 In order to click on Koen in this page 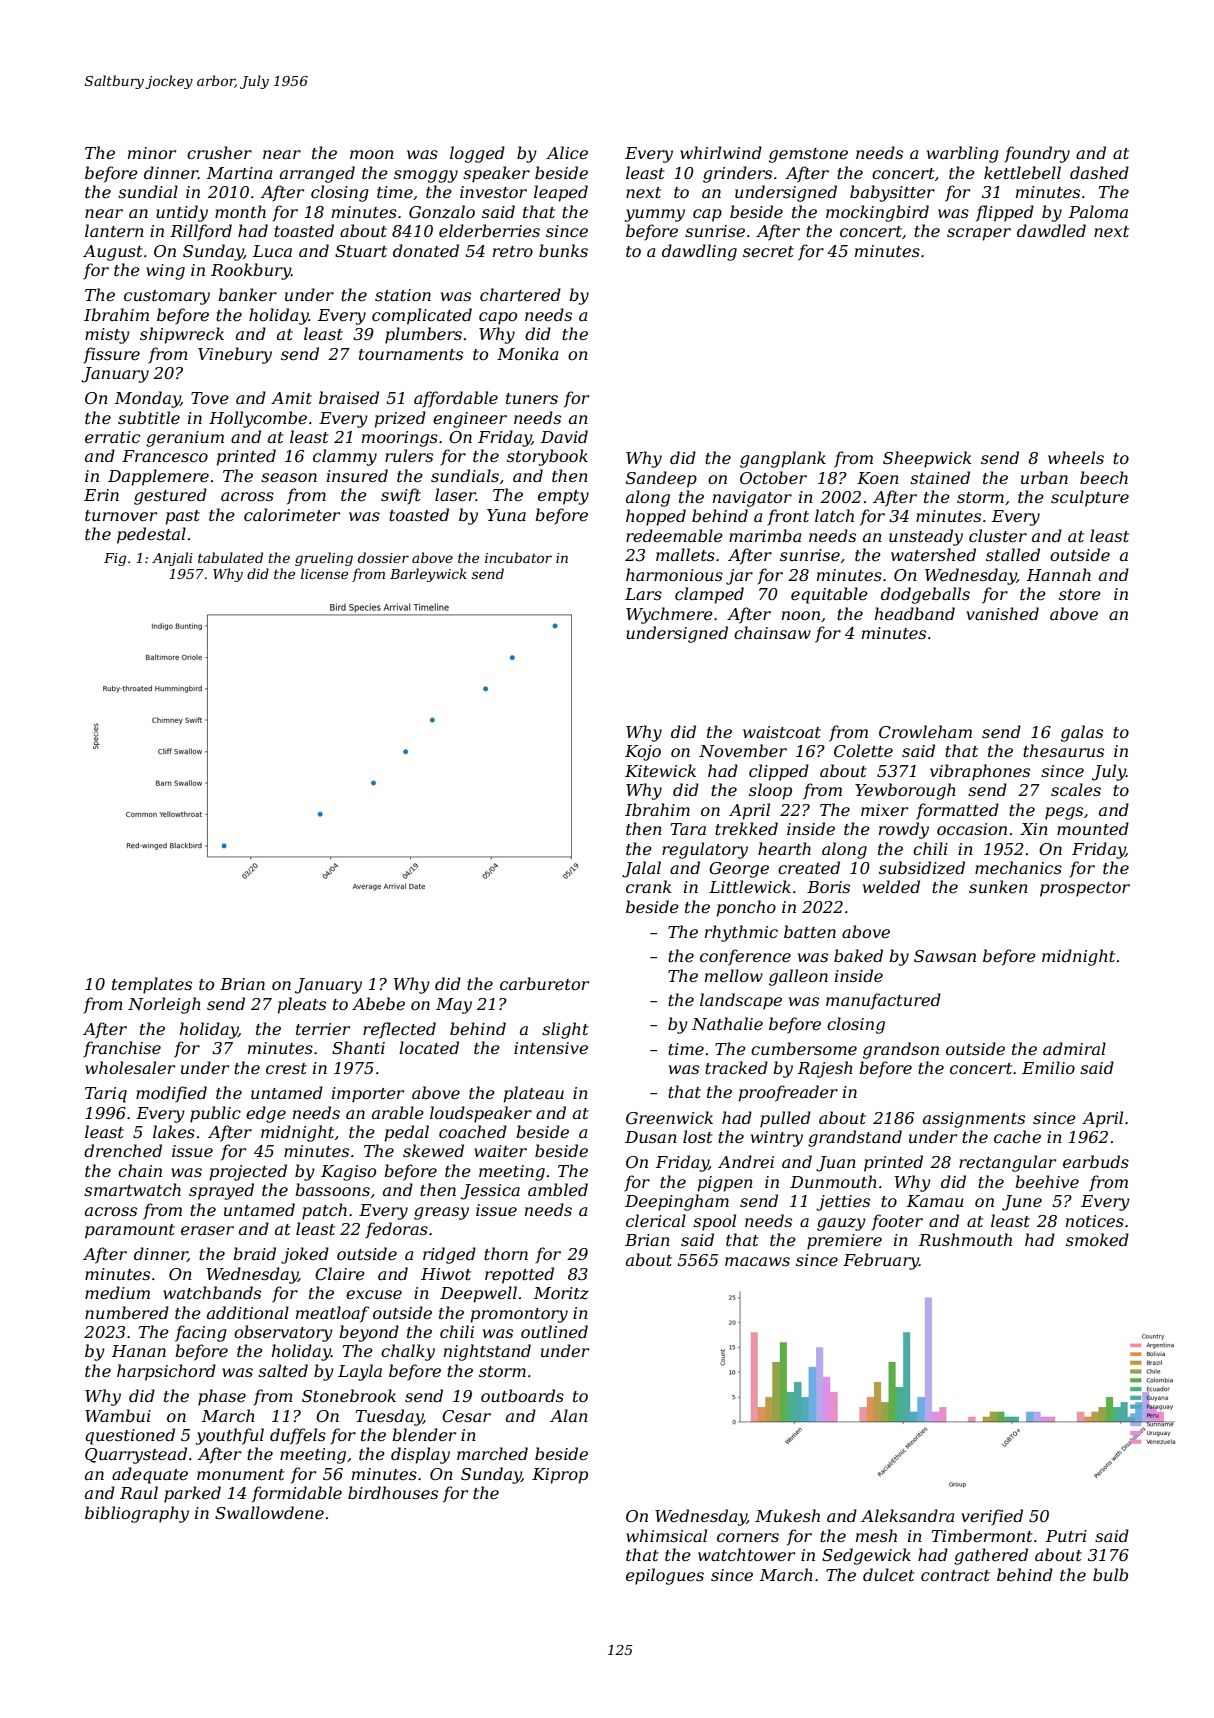, I will do `click(878, 478)`.
